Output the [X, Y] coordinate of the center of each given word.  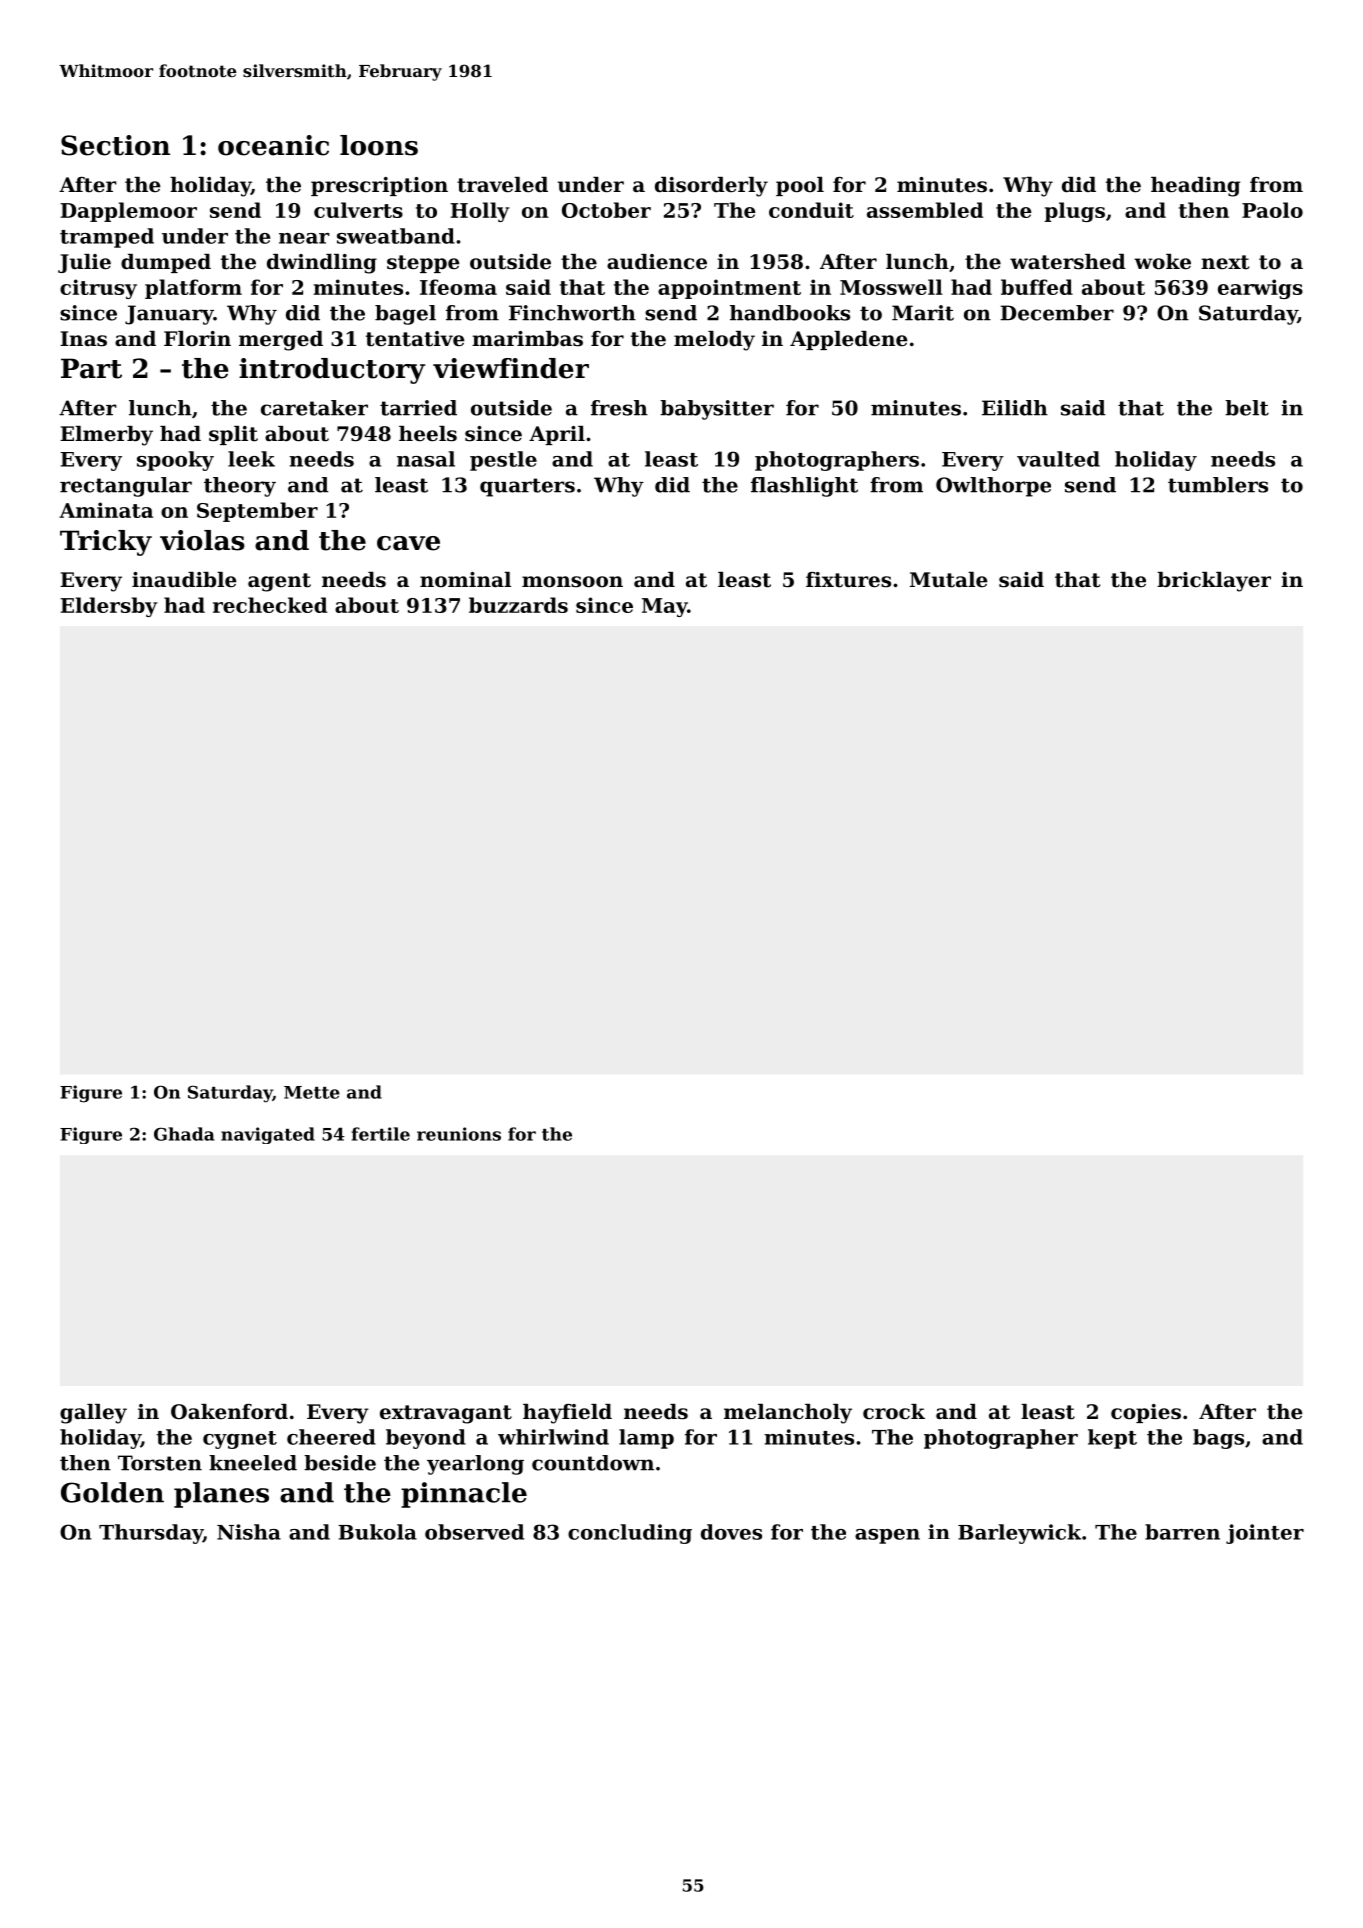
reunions [459, 1134]
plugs [1074, 212]
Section [115, 145]
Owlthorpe [993, 487]
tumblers [1218, 485]
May [665, 607]
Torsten [160, 1463]
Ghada [184, 1134]
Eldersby [108, 607]
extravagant [446, 1414]
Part [91, 368]
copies [1146, 1413]
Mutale [949, 580]
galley [93, 1414]
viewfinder [511, 368]
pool [800, 186]
